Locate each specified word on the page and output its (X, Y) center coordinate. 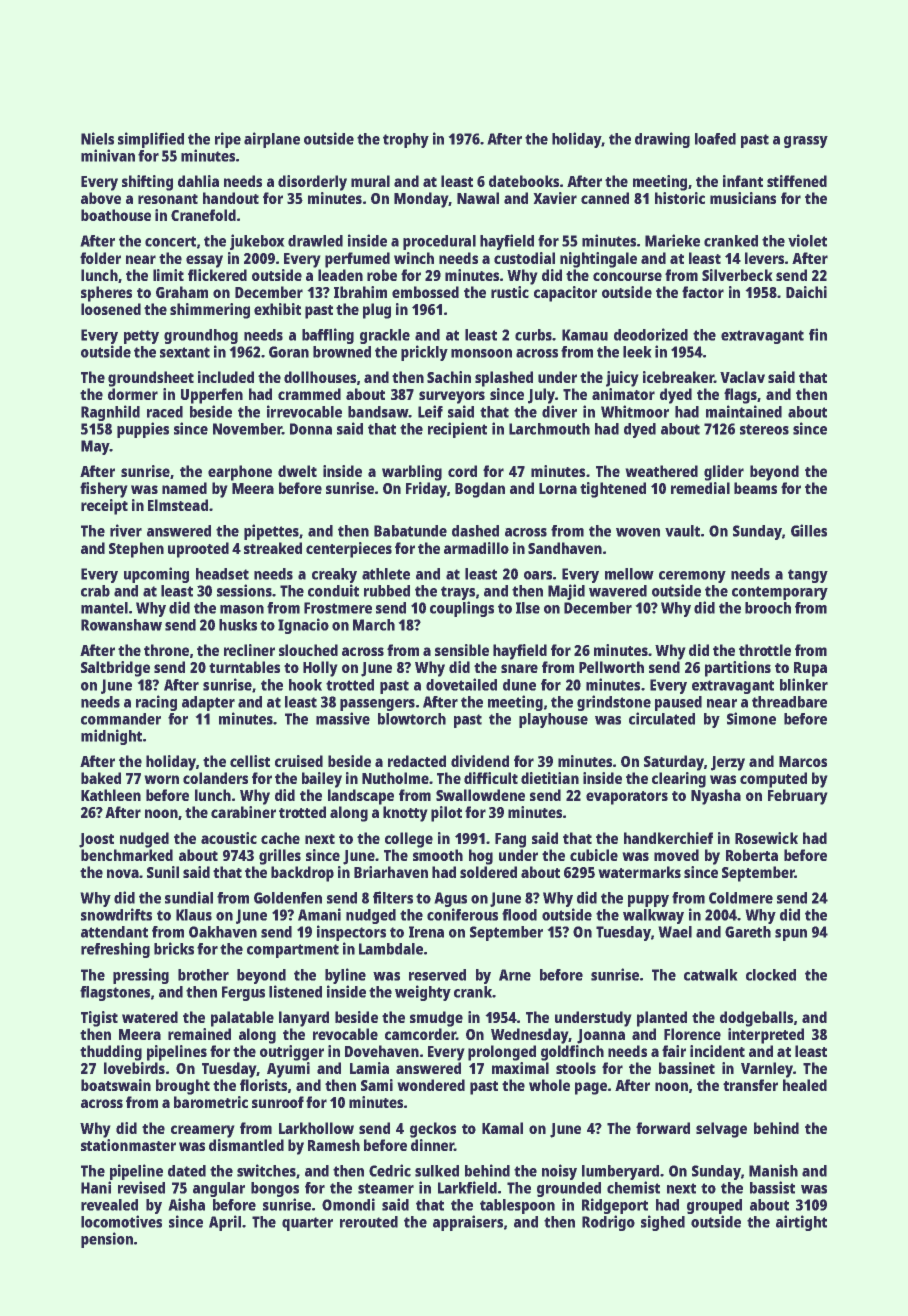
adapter (208, 703)
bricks (174, 948)
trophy (406, 140)
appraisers (468, 1223)
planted (662, 1019)
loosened (111, 309)
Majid (566, 592)
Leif (430, 411)
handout (231, 198)
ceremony (692, 577)
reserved (437, 975)
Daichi (806, 292)
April (225, 1223)
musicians (743, 198)
